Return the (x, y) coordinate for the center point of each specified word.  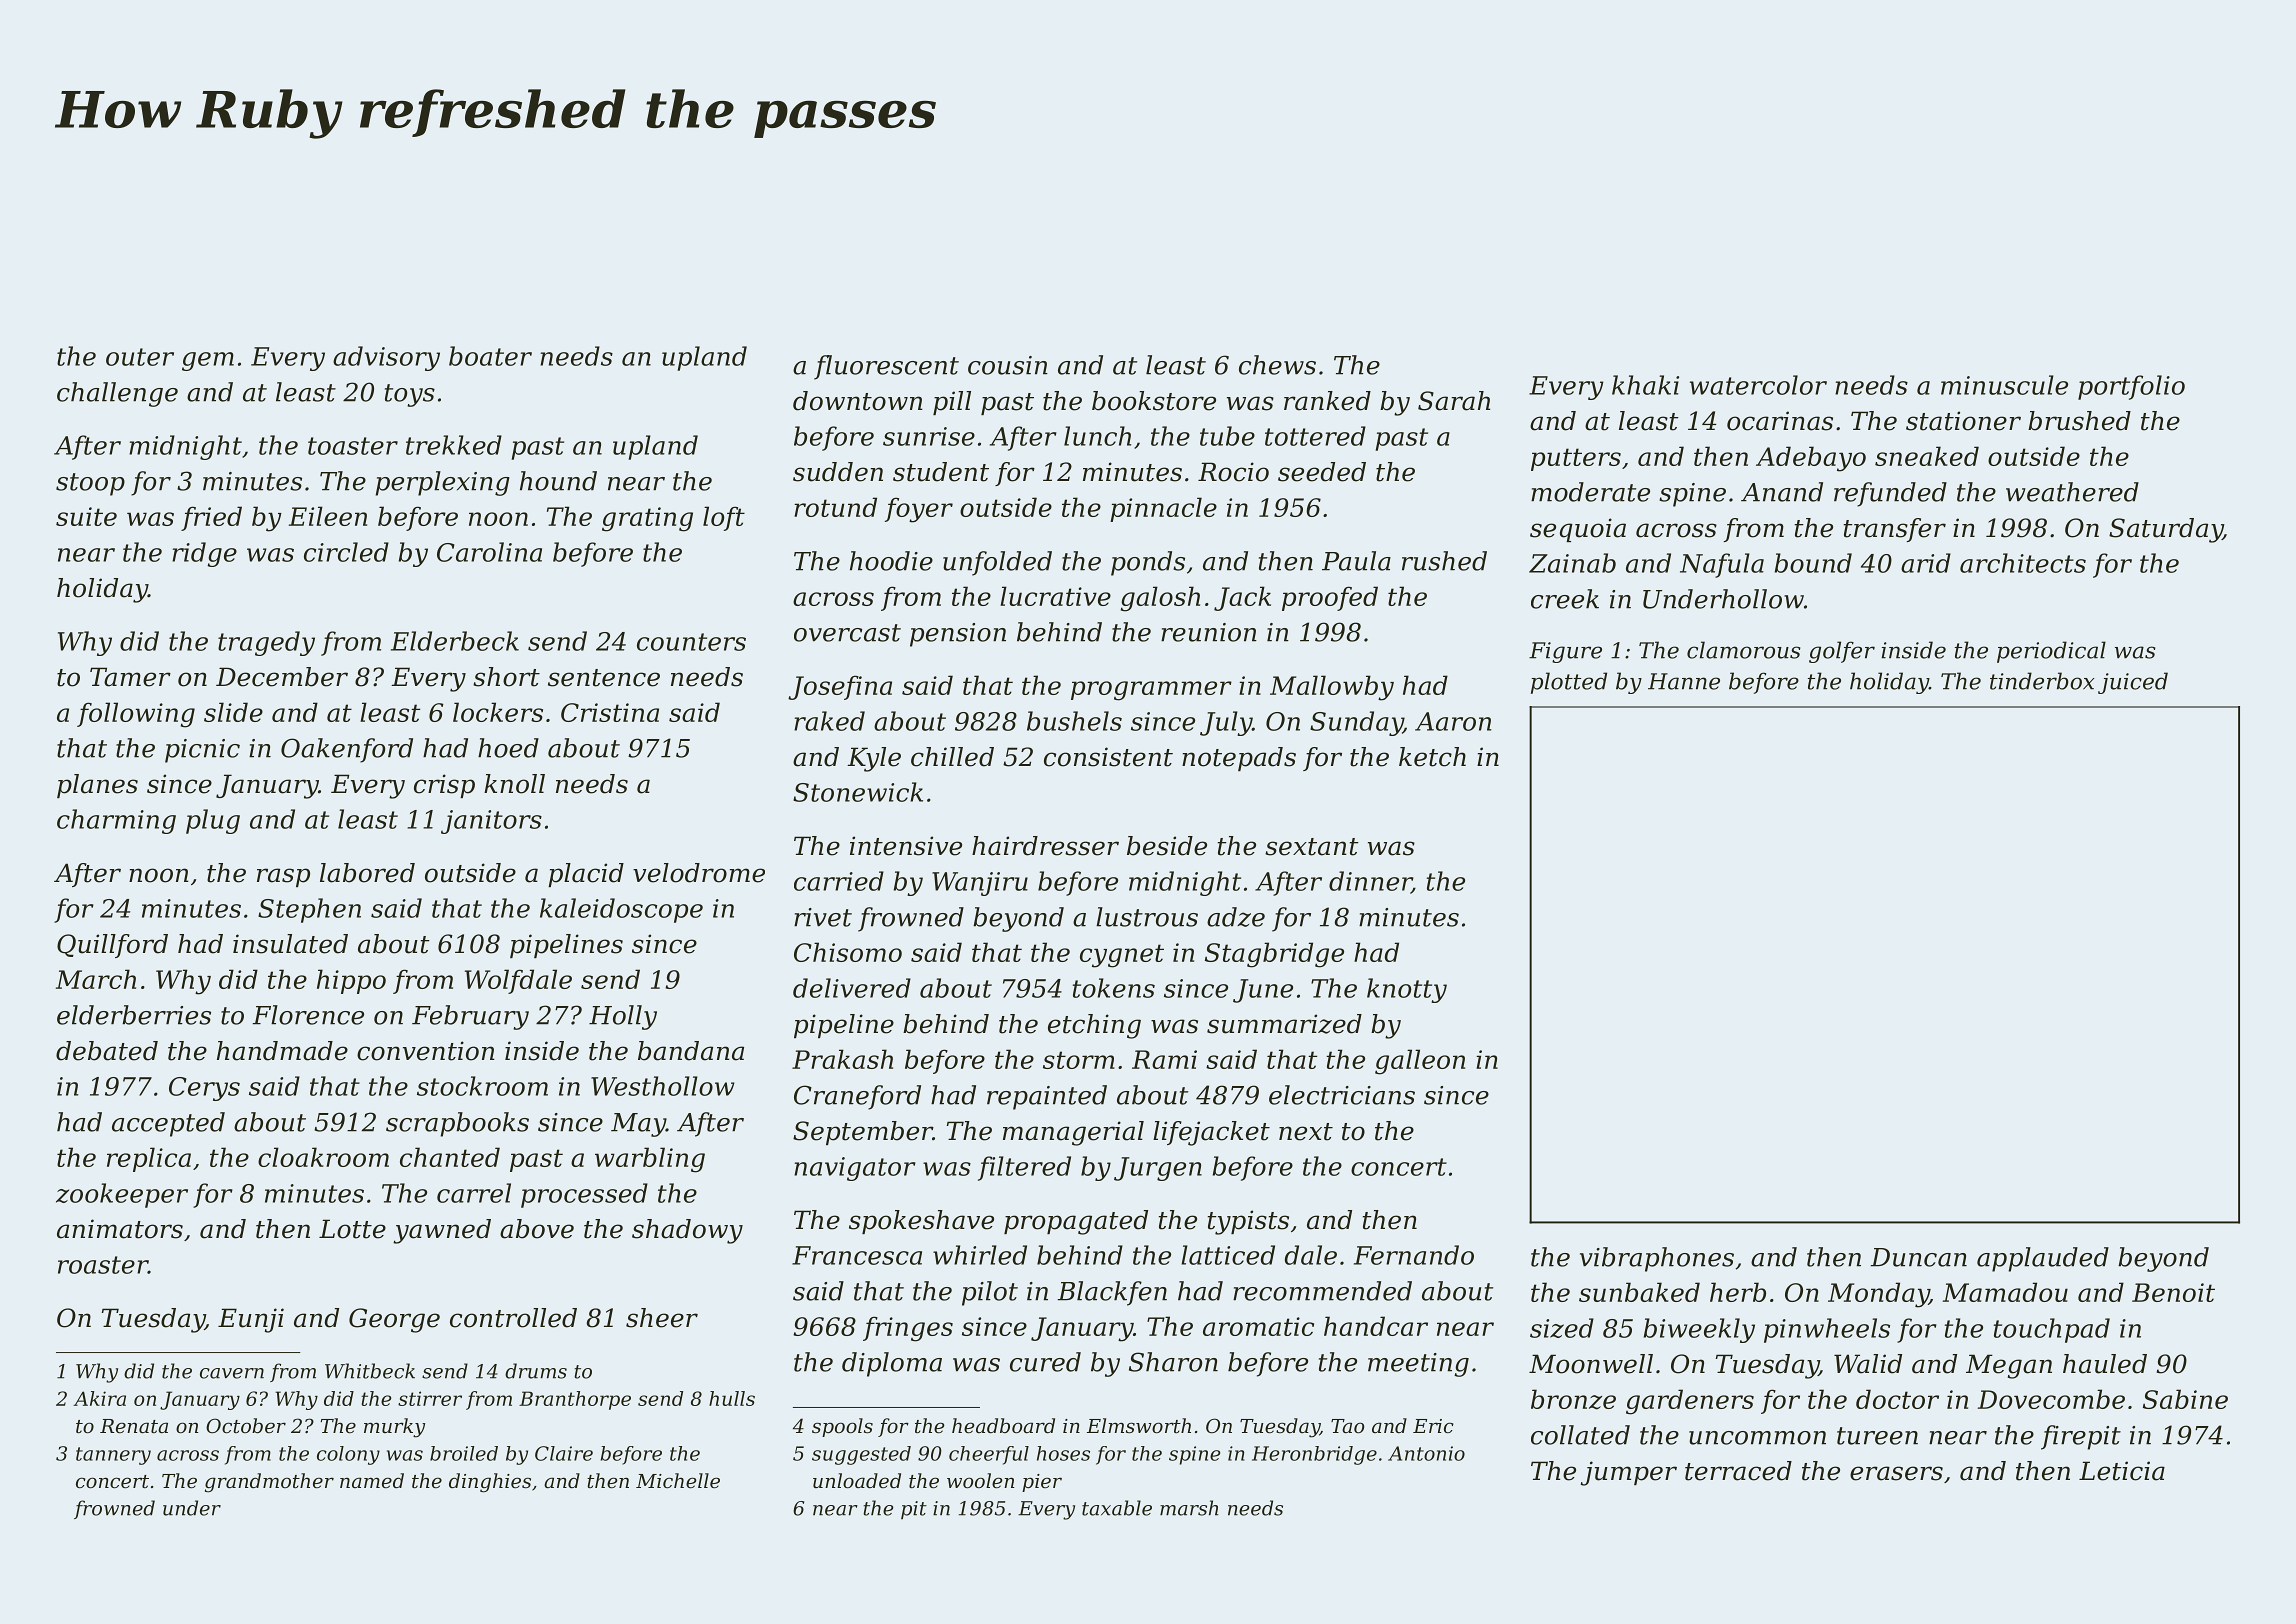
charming (116, 821)
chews (1277, 365)
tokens (1114, 988)
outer (140, 357)
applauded (2043, 1259)
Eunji (251, 1320)
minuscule (2004, 385)
